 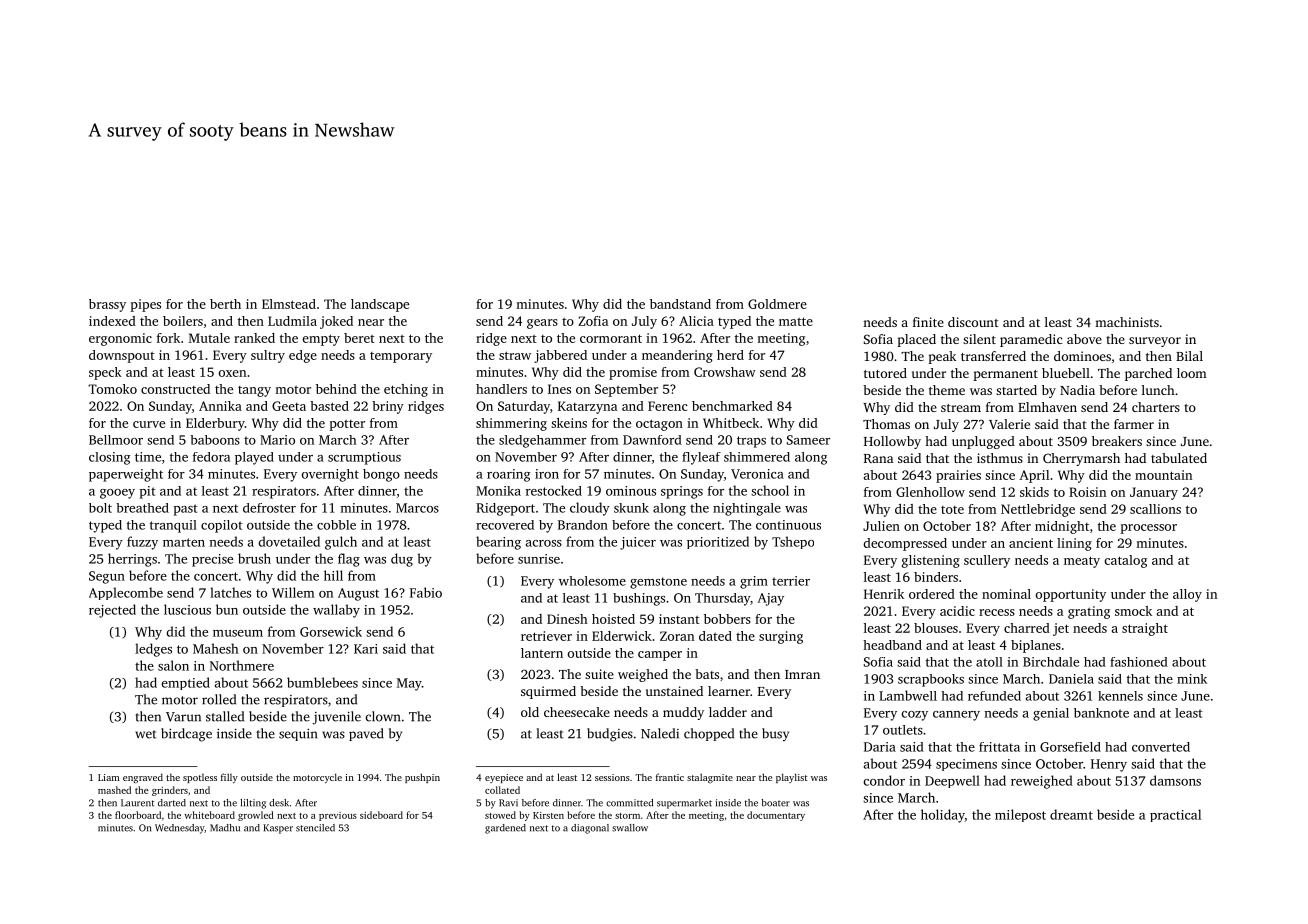 What do you see at coordinates (232, 373) in the screenshot?
I see `oxen` at bounding box center [232, 373].
